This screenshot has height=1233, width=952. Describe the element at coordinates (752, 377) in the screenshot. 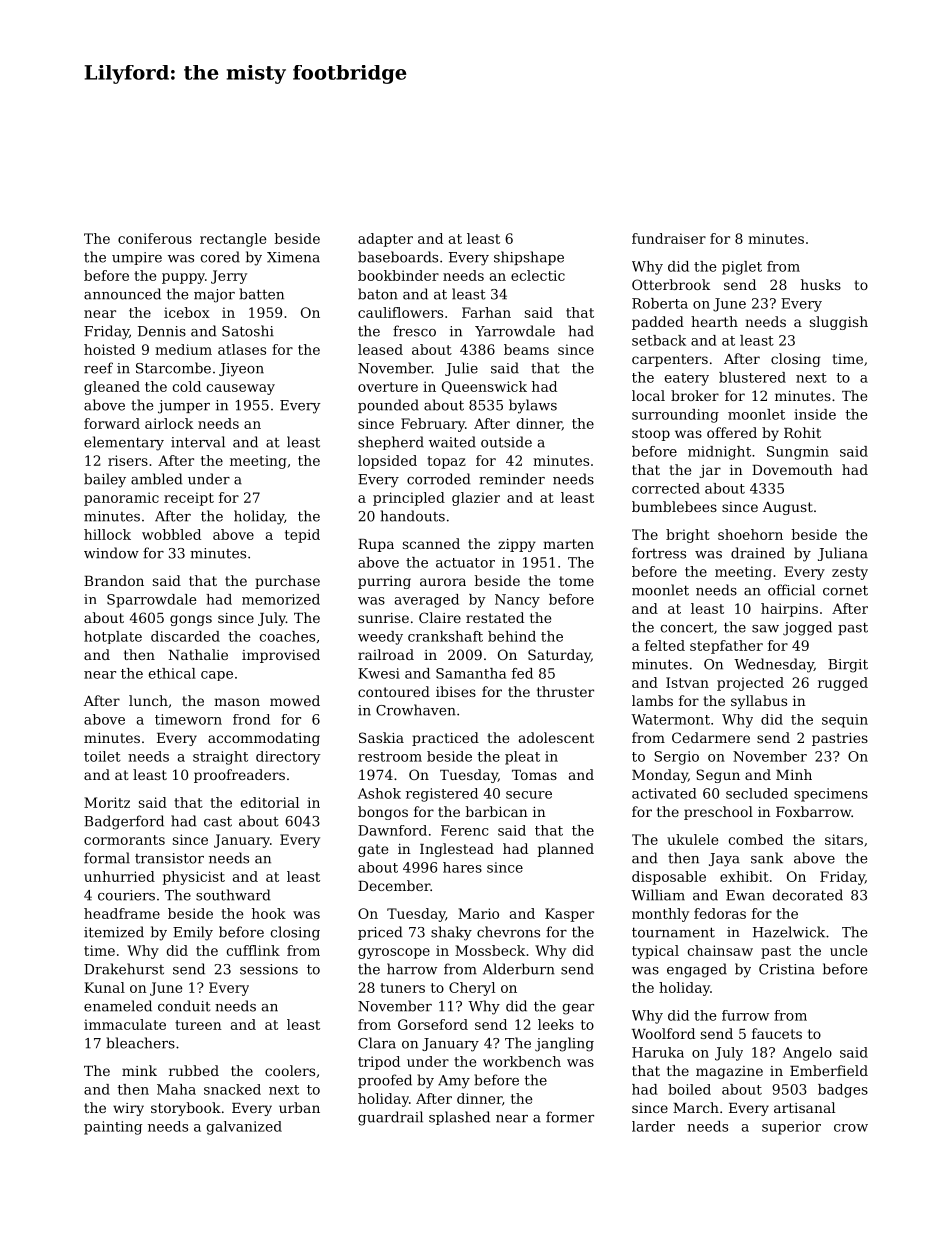

I see `blustered` at that location.
